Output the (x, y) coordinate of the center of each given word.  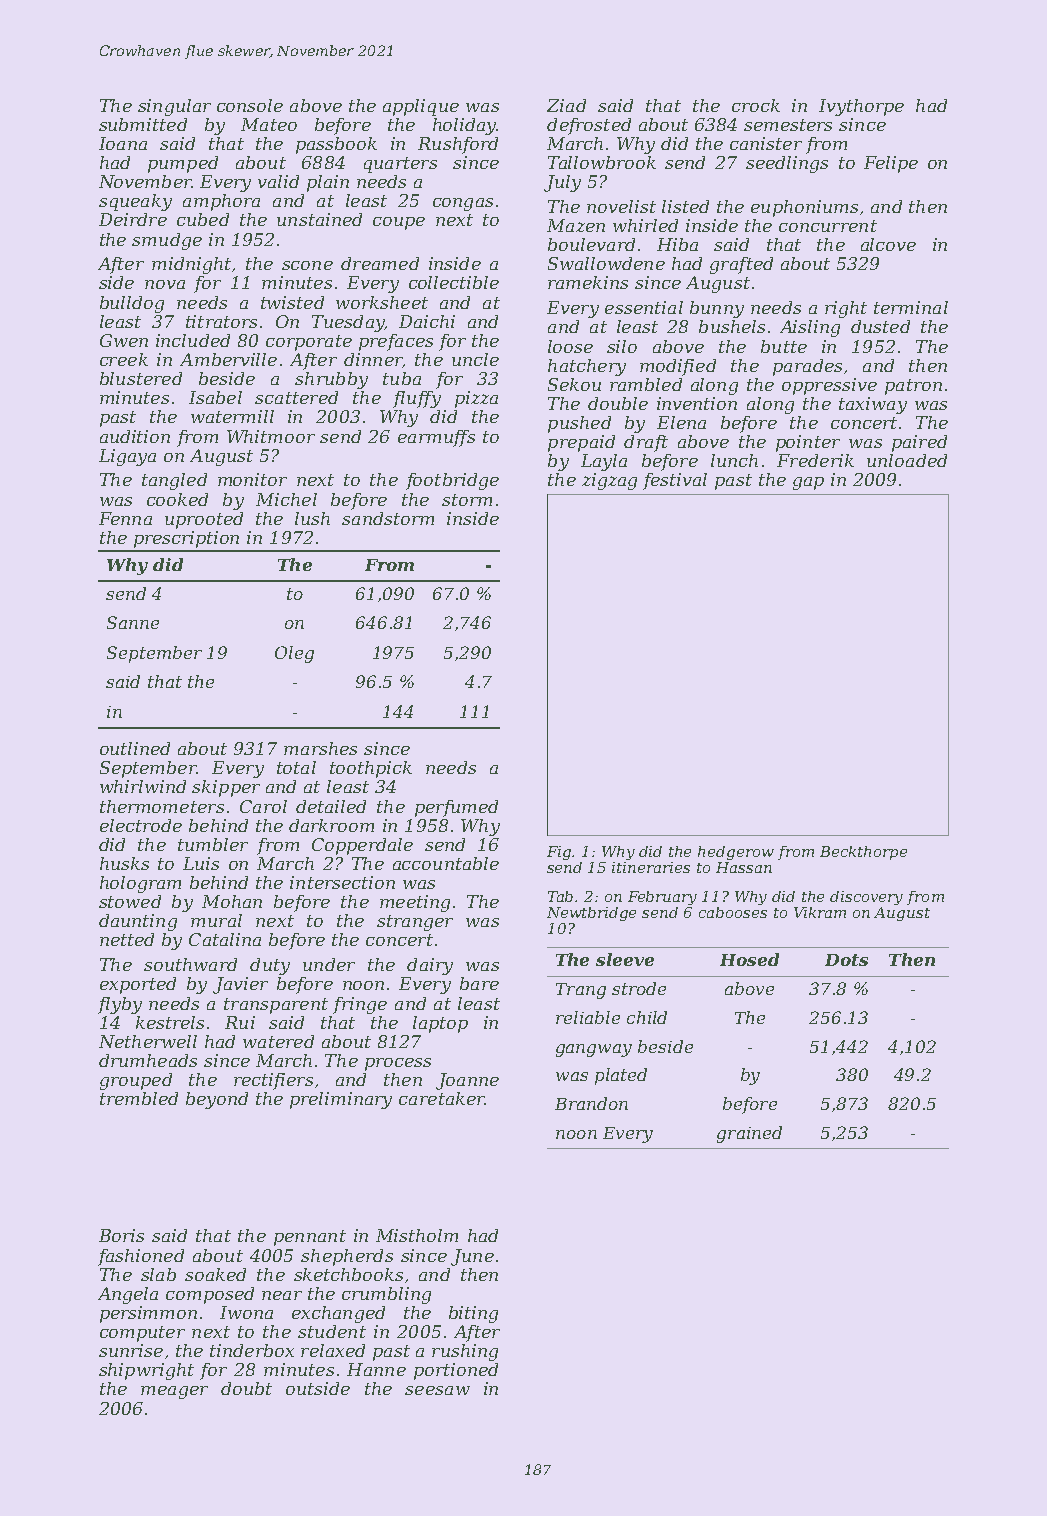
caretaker (442, 1098)
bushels (732, 326)
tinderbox (252, 1350)
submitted (143, 124)
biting (473, 1314)
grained (749, 1134)
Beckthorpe (863, 853)
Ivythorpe (861, 107)
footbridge (452, 481)
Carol (263, 806)
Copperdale (362, 846)
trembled (139, 1098)
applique (421, 107)
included (193, 340)
